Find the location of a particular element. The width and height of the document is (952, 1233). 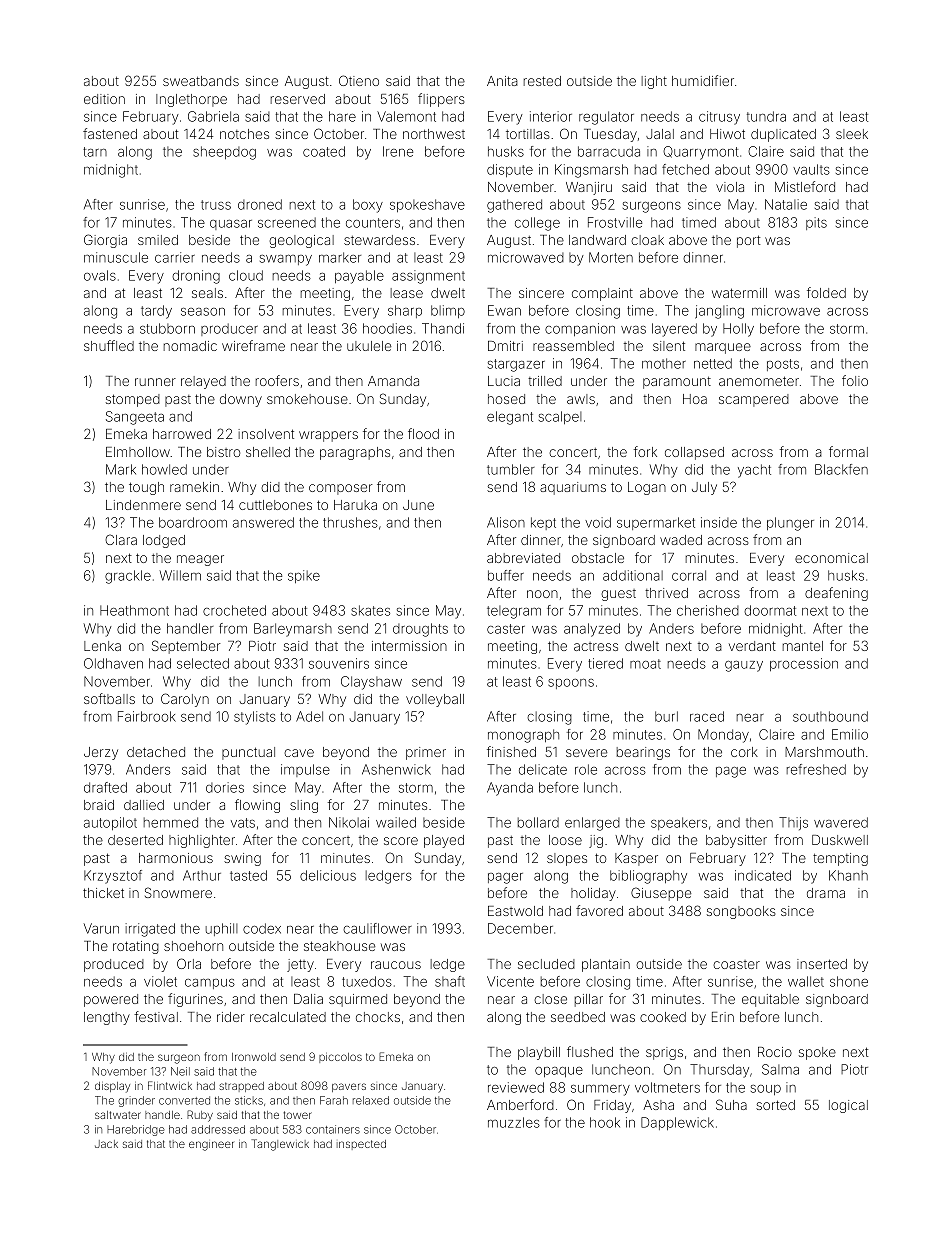

humidifier is located at coordinates (703, 80).
